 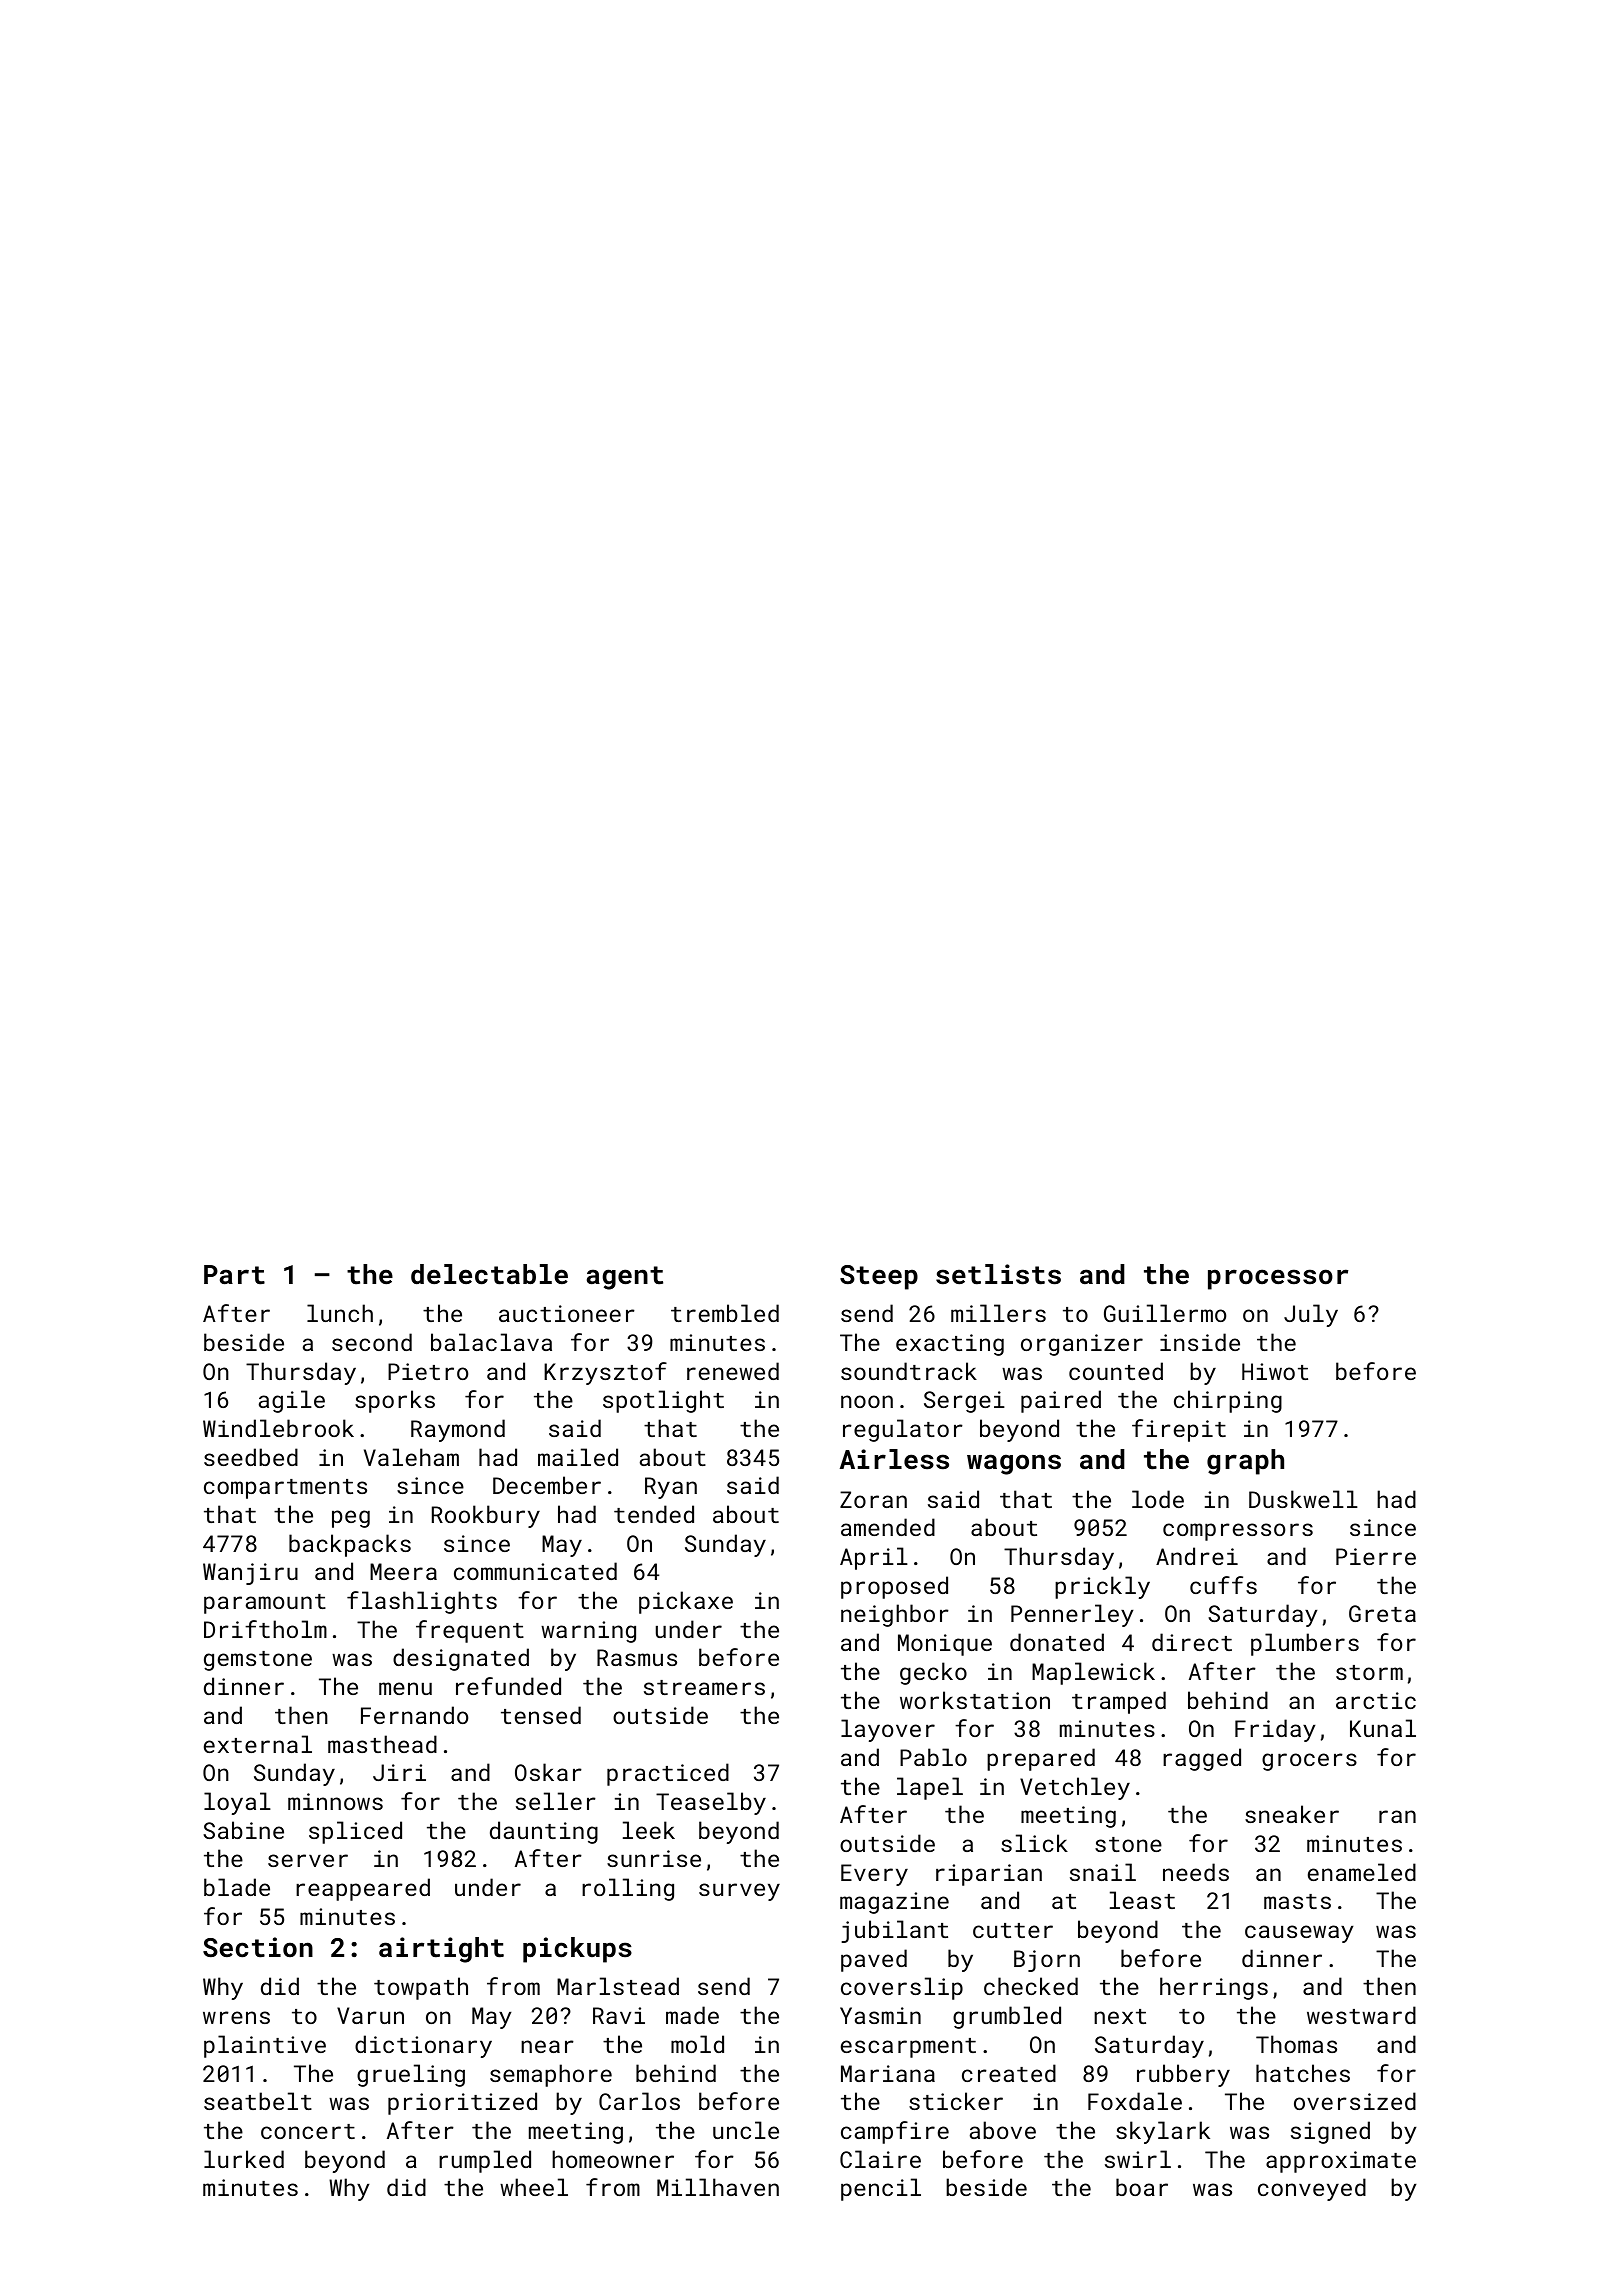 I want to click on wheel, so click(x=534, y=2187).
